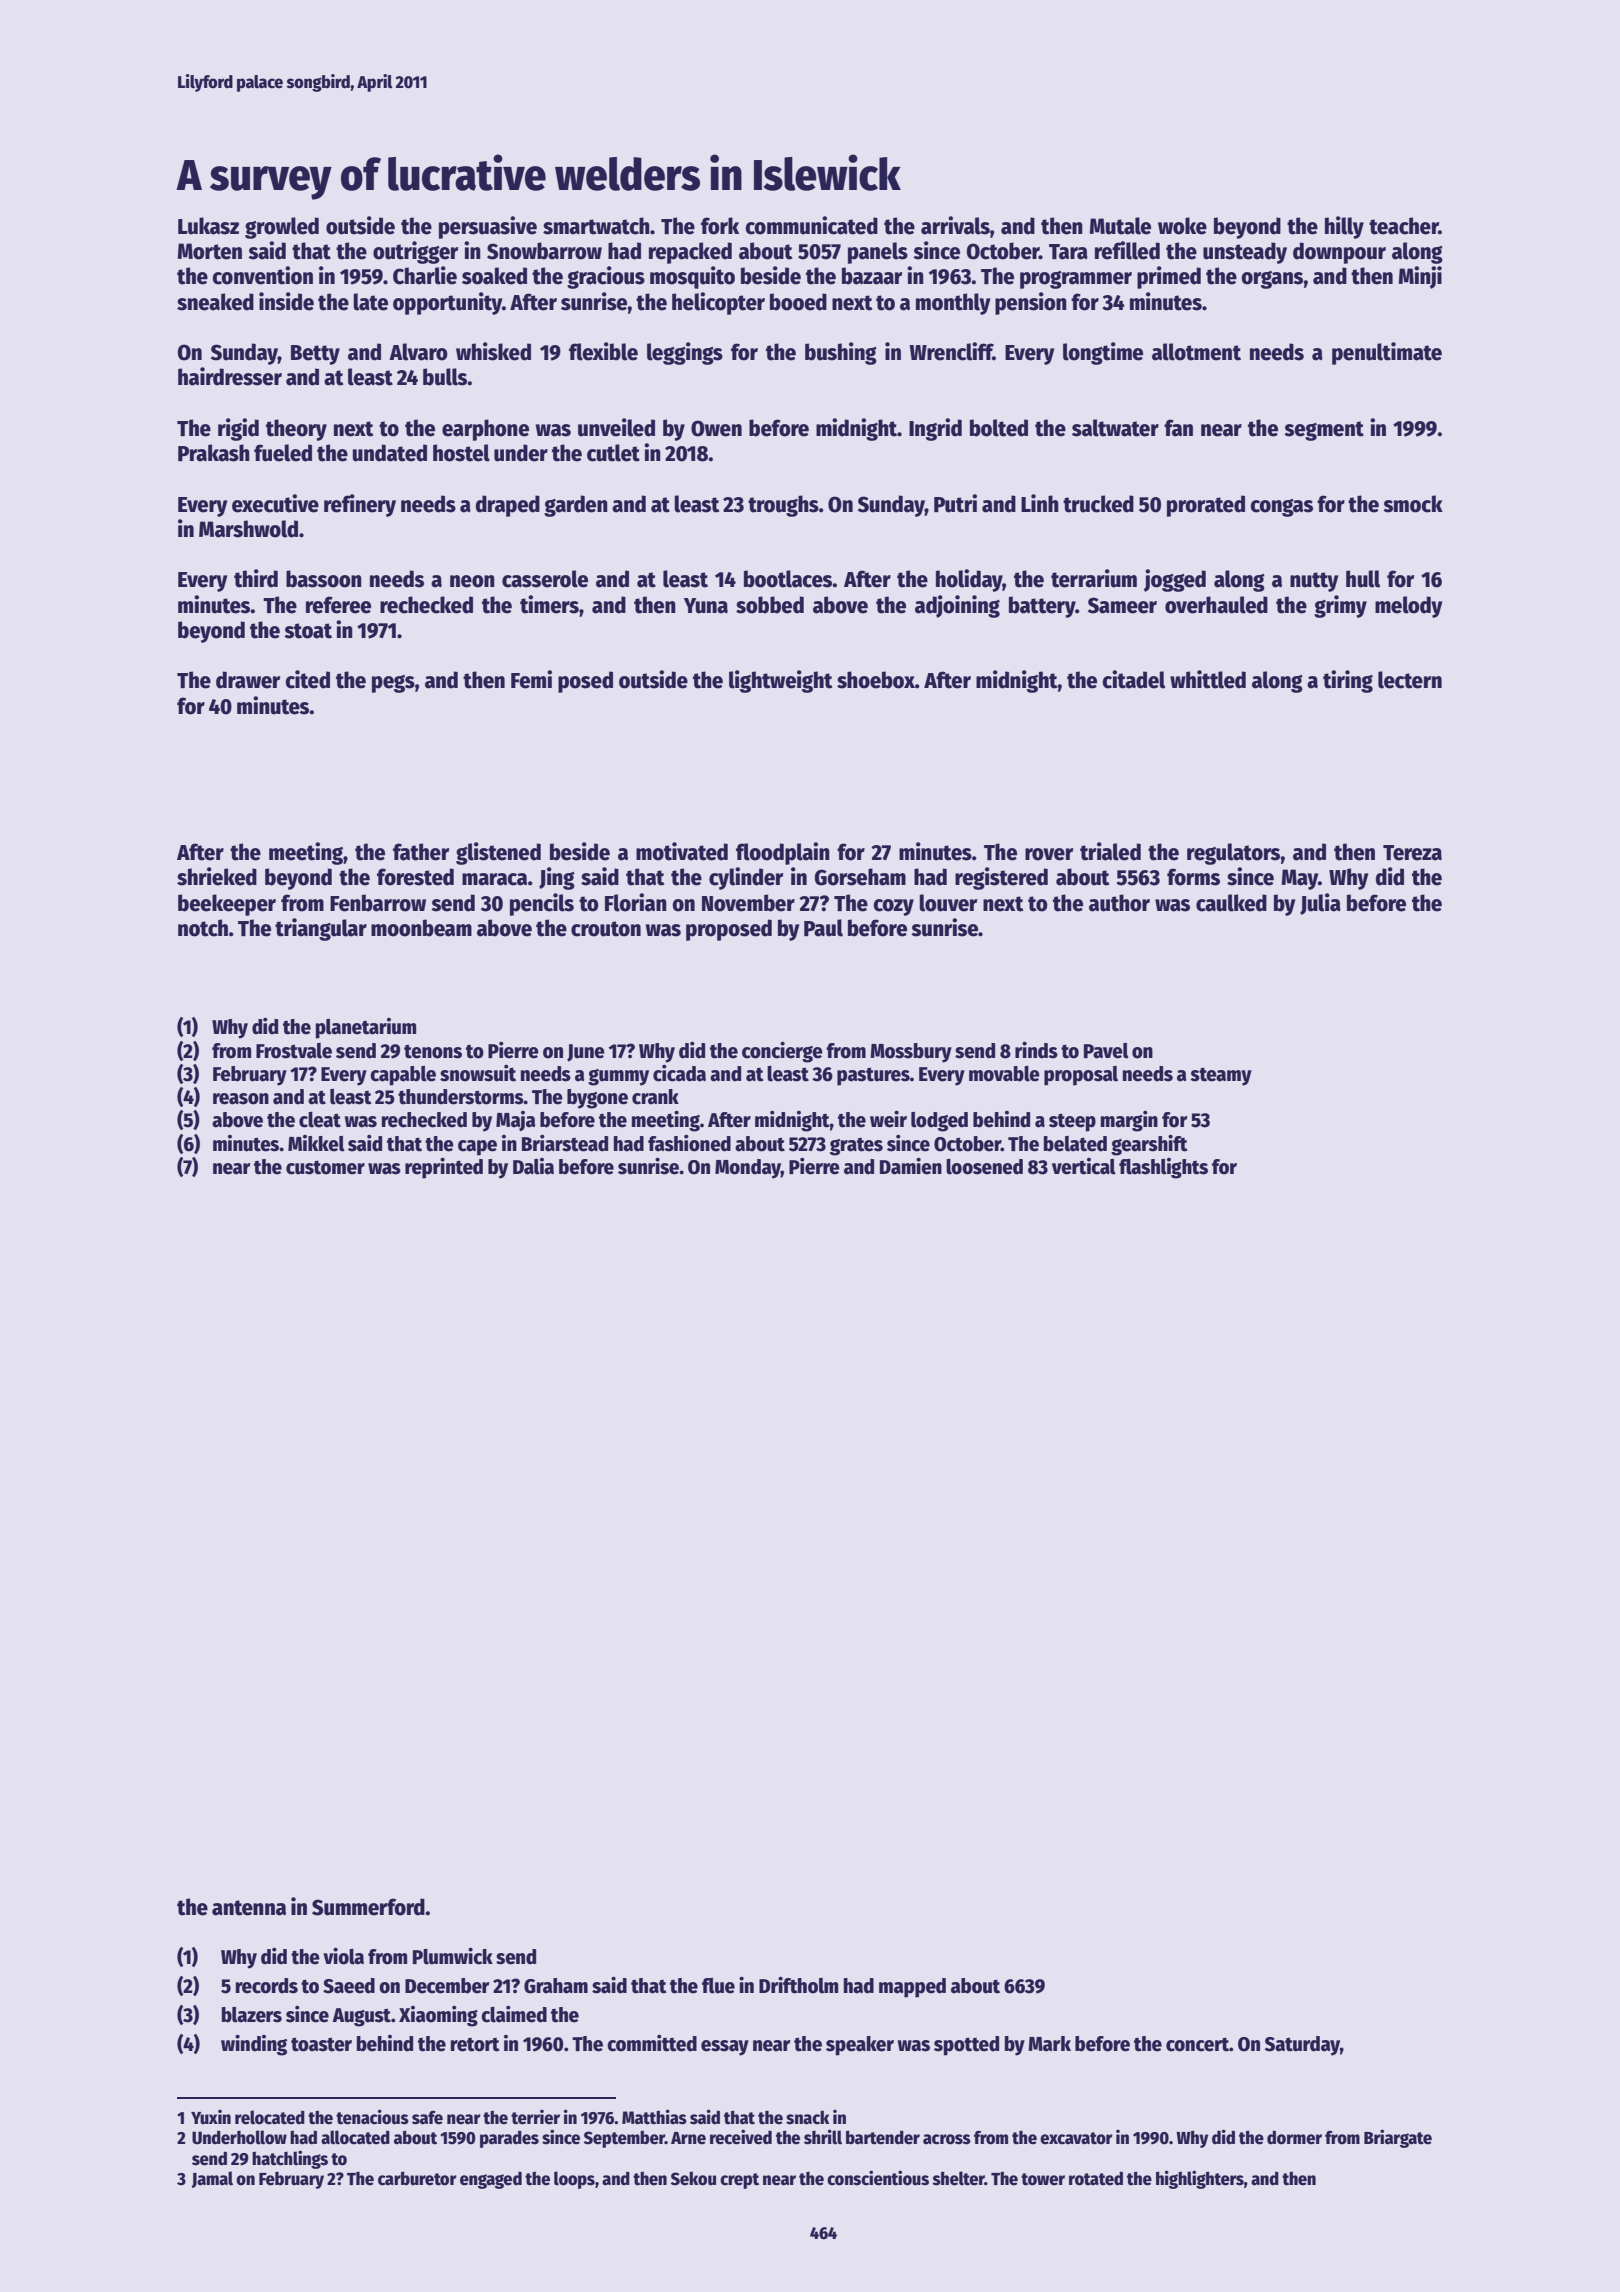 This screenshot has height=2292, width=1620. What do you see at coordinates (1182, 226) in the screenshot?
I see `woke` at bounding box center [1182, 226].
